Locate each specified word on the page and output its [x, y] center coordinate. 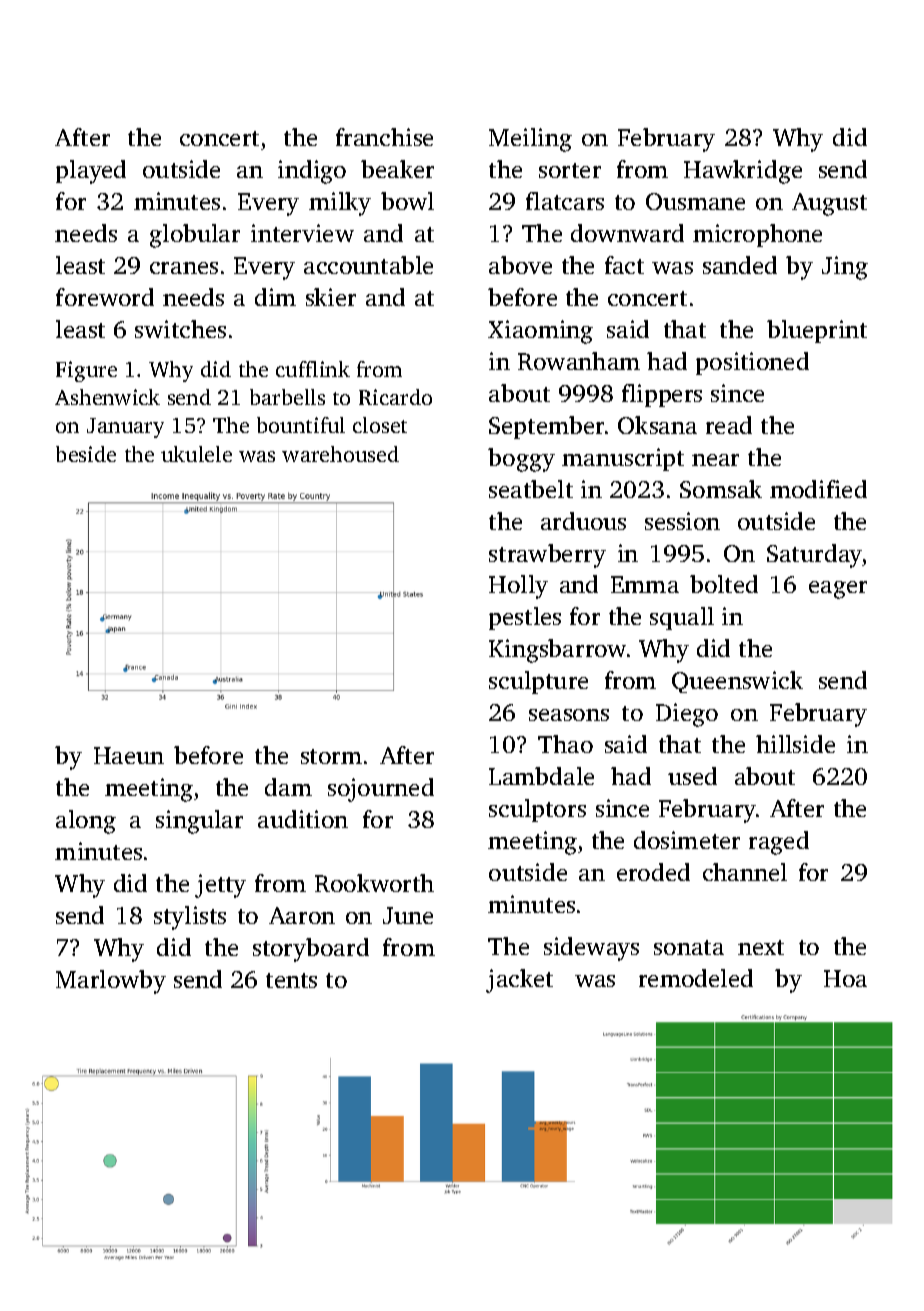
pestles [525, 618]
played [91, 172]
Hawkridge [743, 172]
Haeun [129, 755]
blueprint [817, 331]
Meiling [530, 140]
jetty [220, 886]
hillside [795, 744]
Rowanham [579, 361]
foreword [105, 297]
